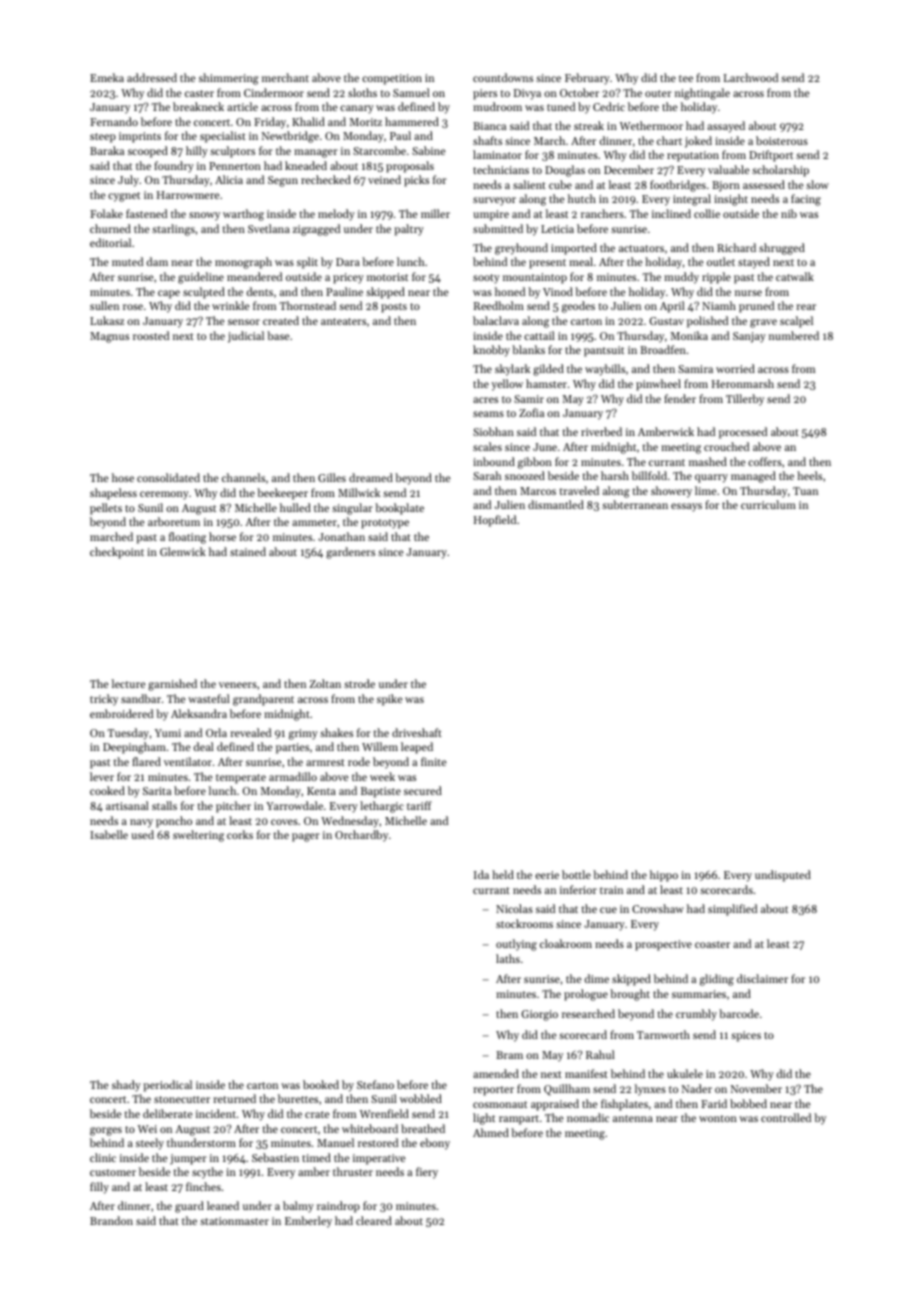  Describe the element at coordinates (168, 733) in the document. I see `Yumi` at that location.
